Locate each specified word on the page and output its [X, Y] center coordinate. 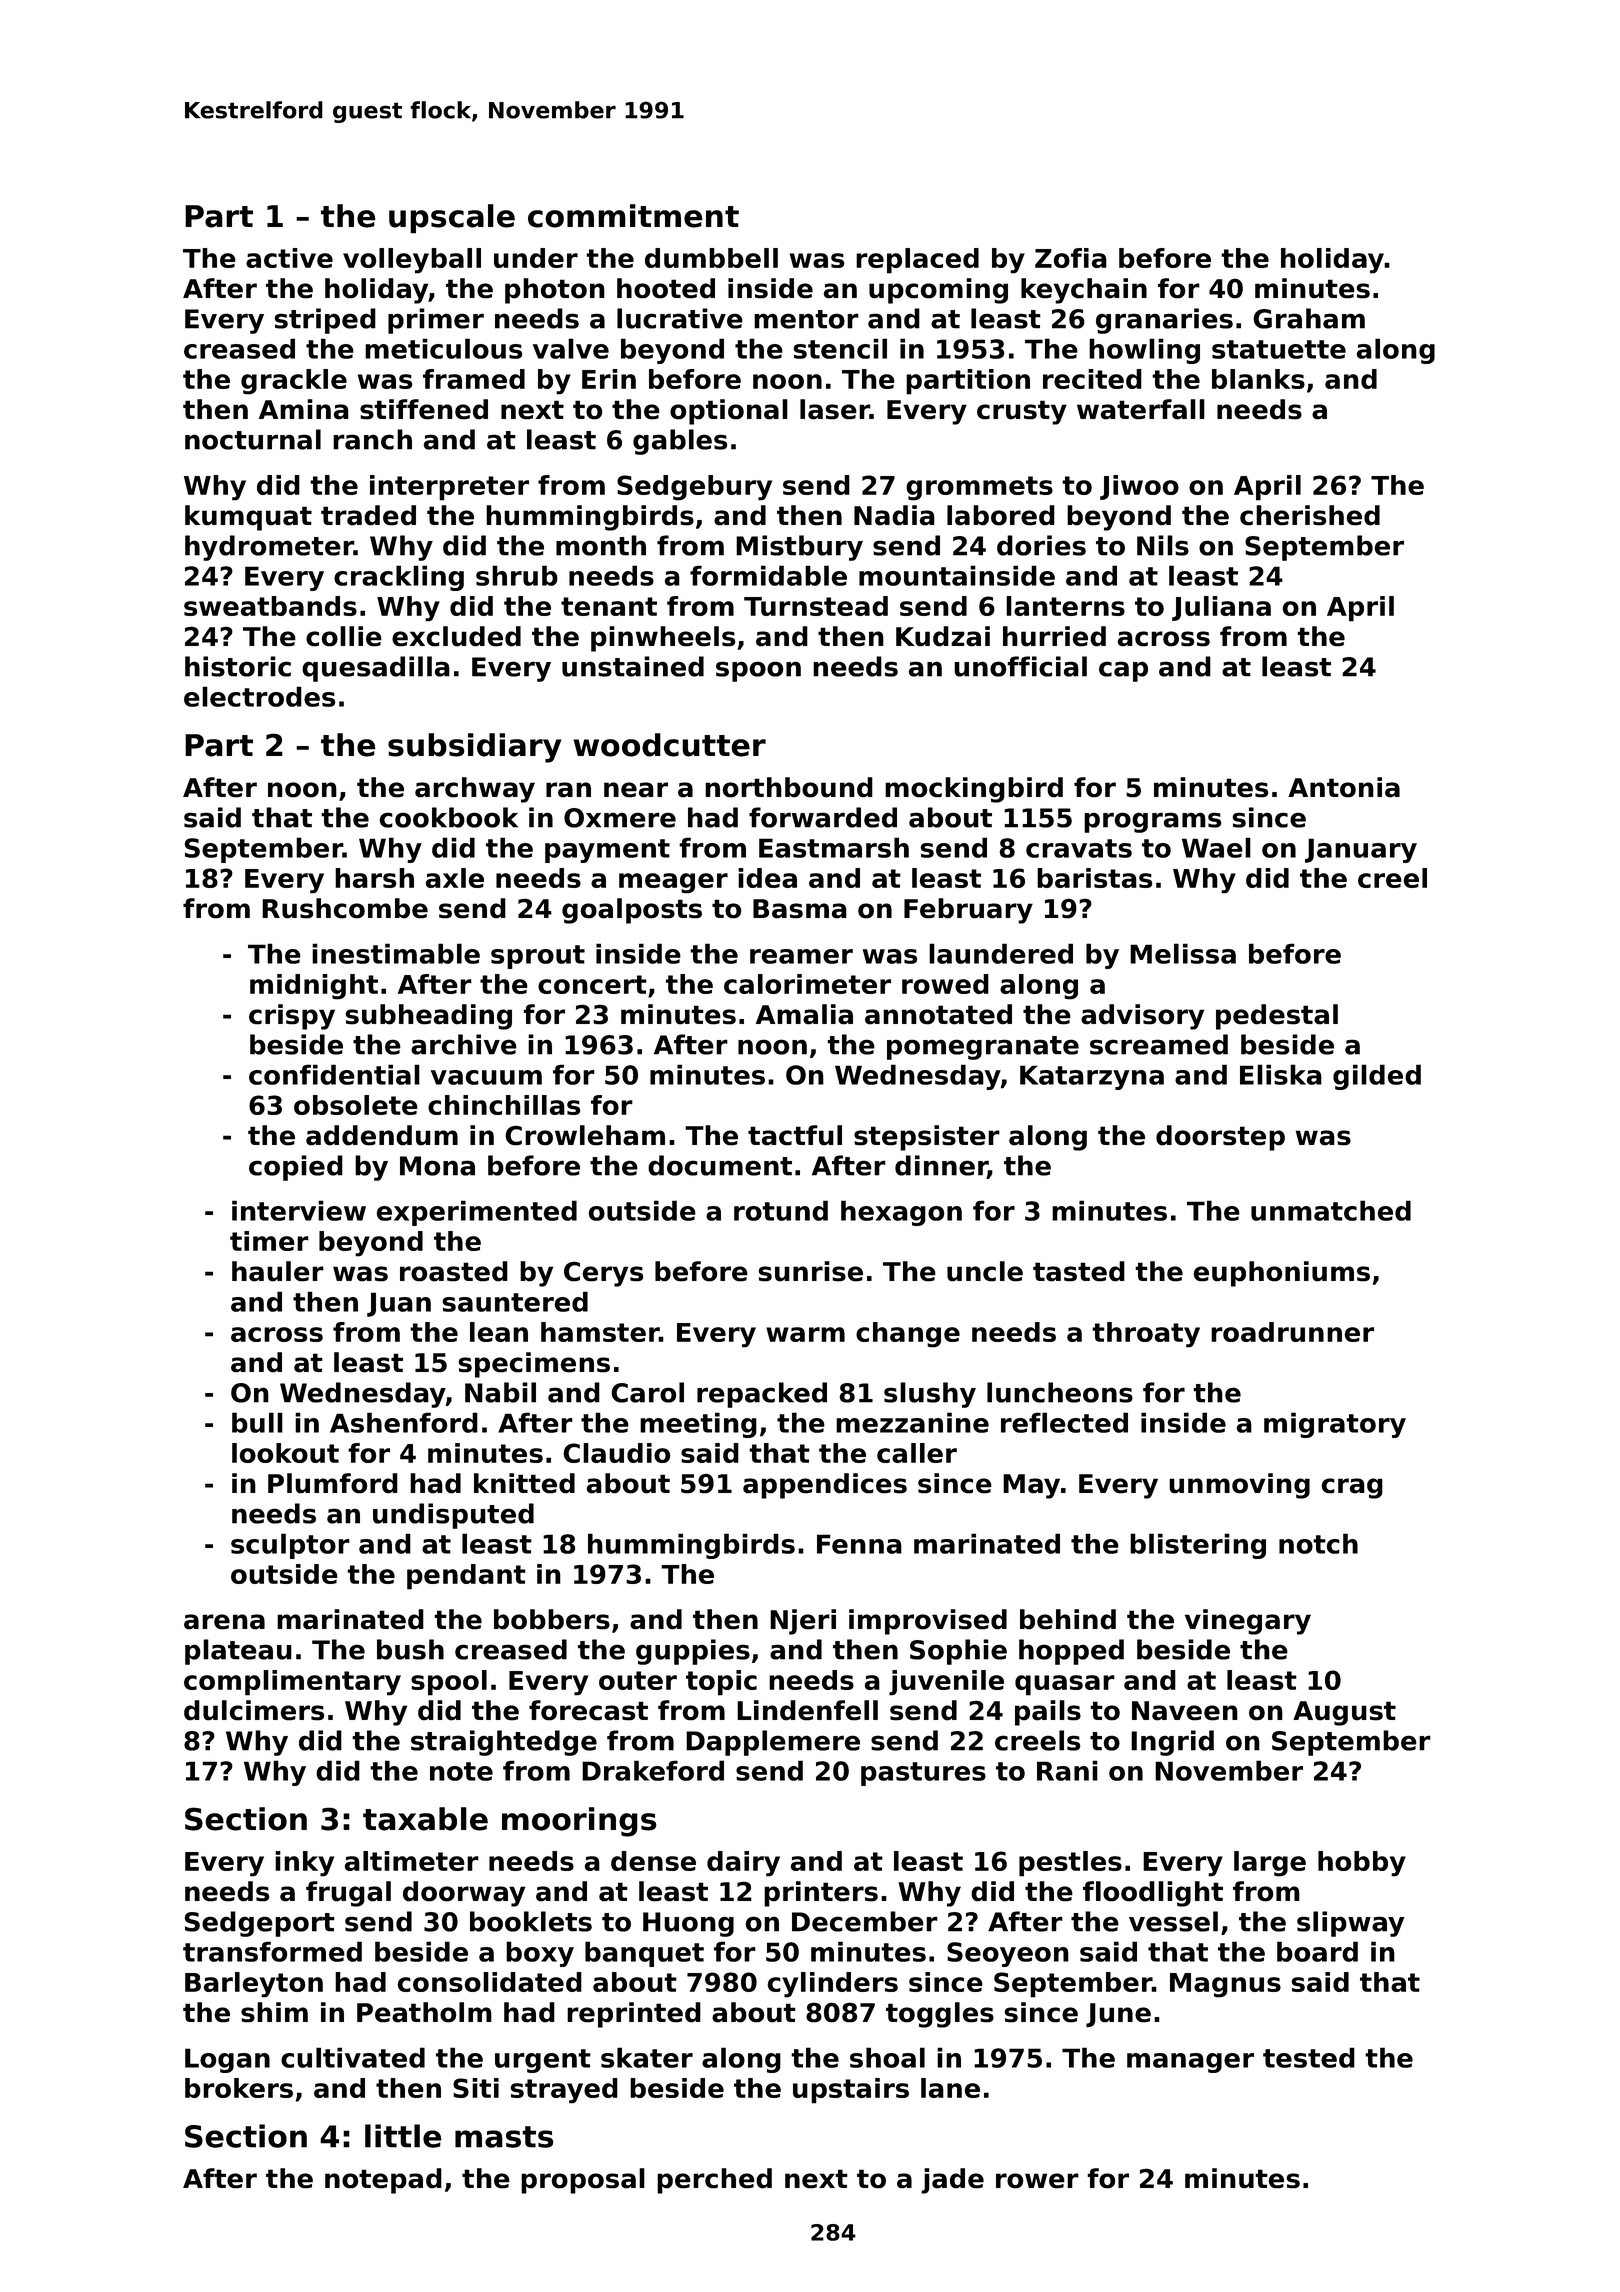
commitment [633, 216]
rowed [945, 984]
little [403, 2136]
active [289, 258]
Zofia [1071, 258]
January [1361, 850]
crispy [292, 1017]
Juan [399, 1304]
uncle [985, 1271]
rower [1037, 2181]
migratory [1335, 1425]
